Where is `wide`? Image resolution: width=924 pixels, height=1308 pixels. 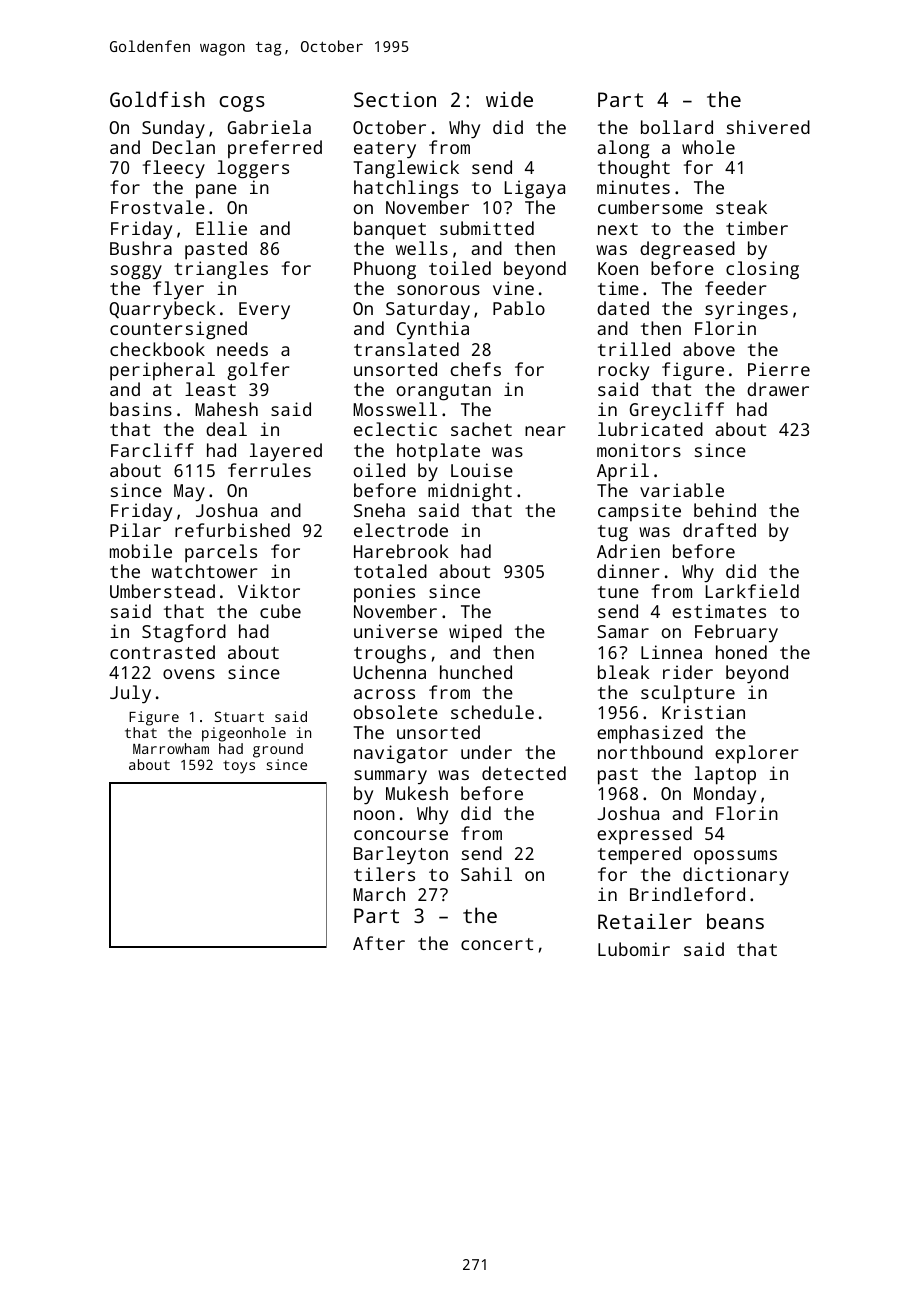 wide is located at coordinates (509, 99).
